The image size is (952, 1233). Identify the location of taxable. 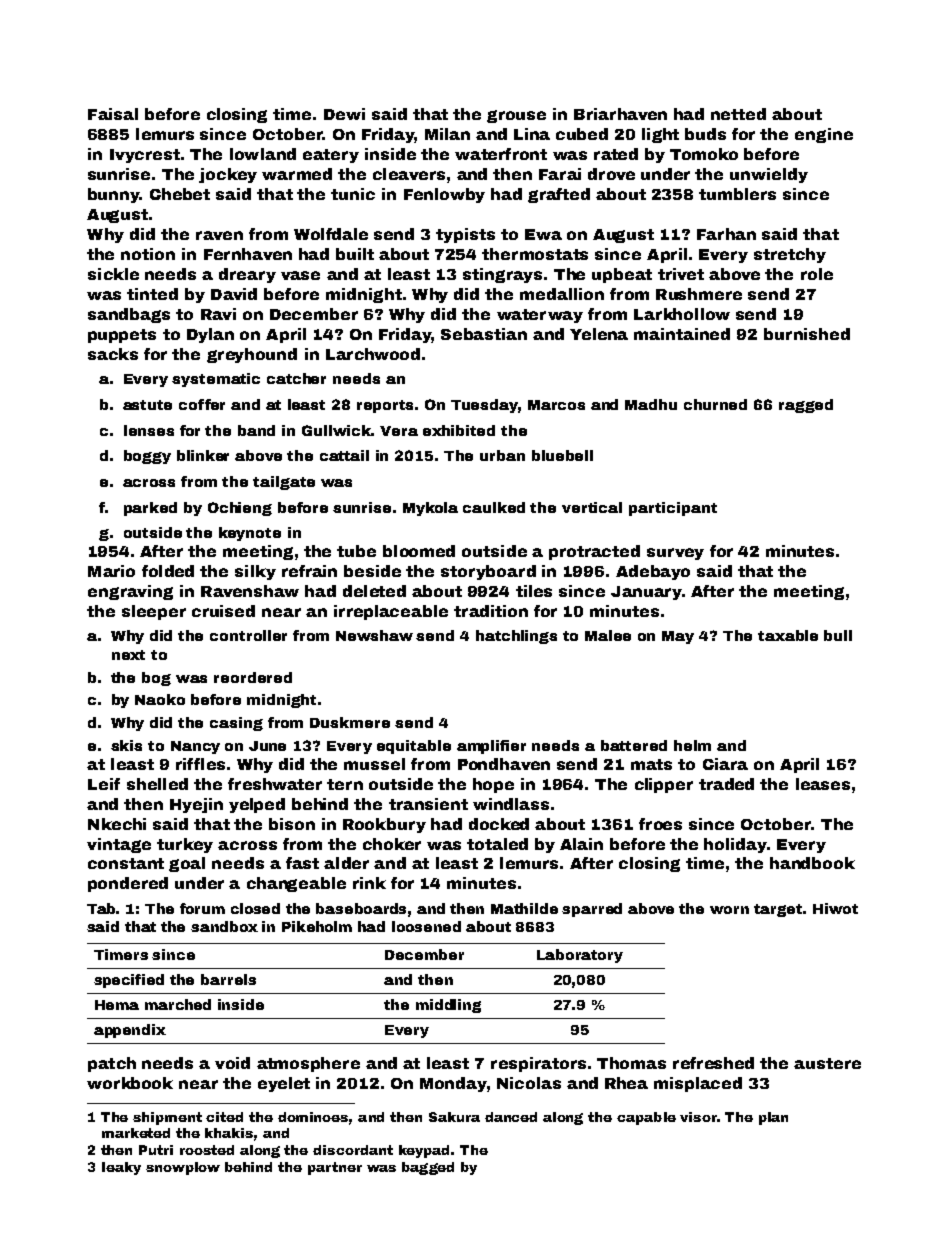
(788, 635).
